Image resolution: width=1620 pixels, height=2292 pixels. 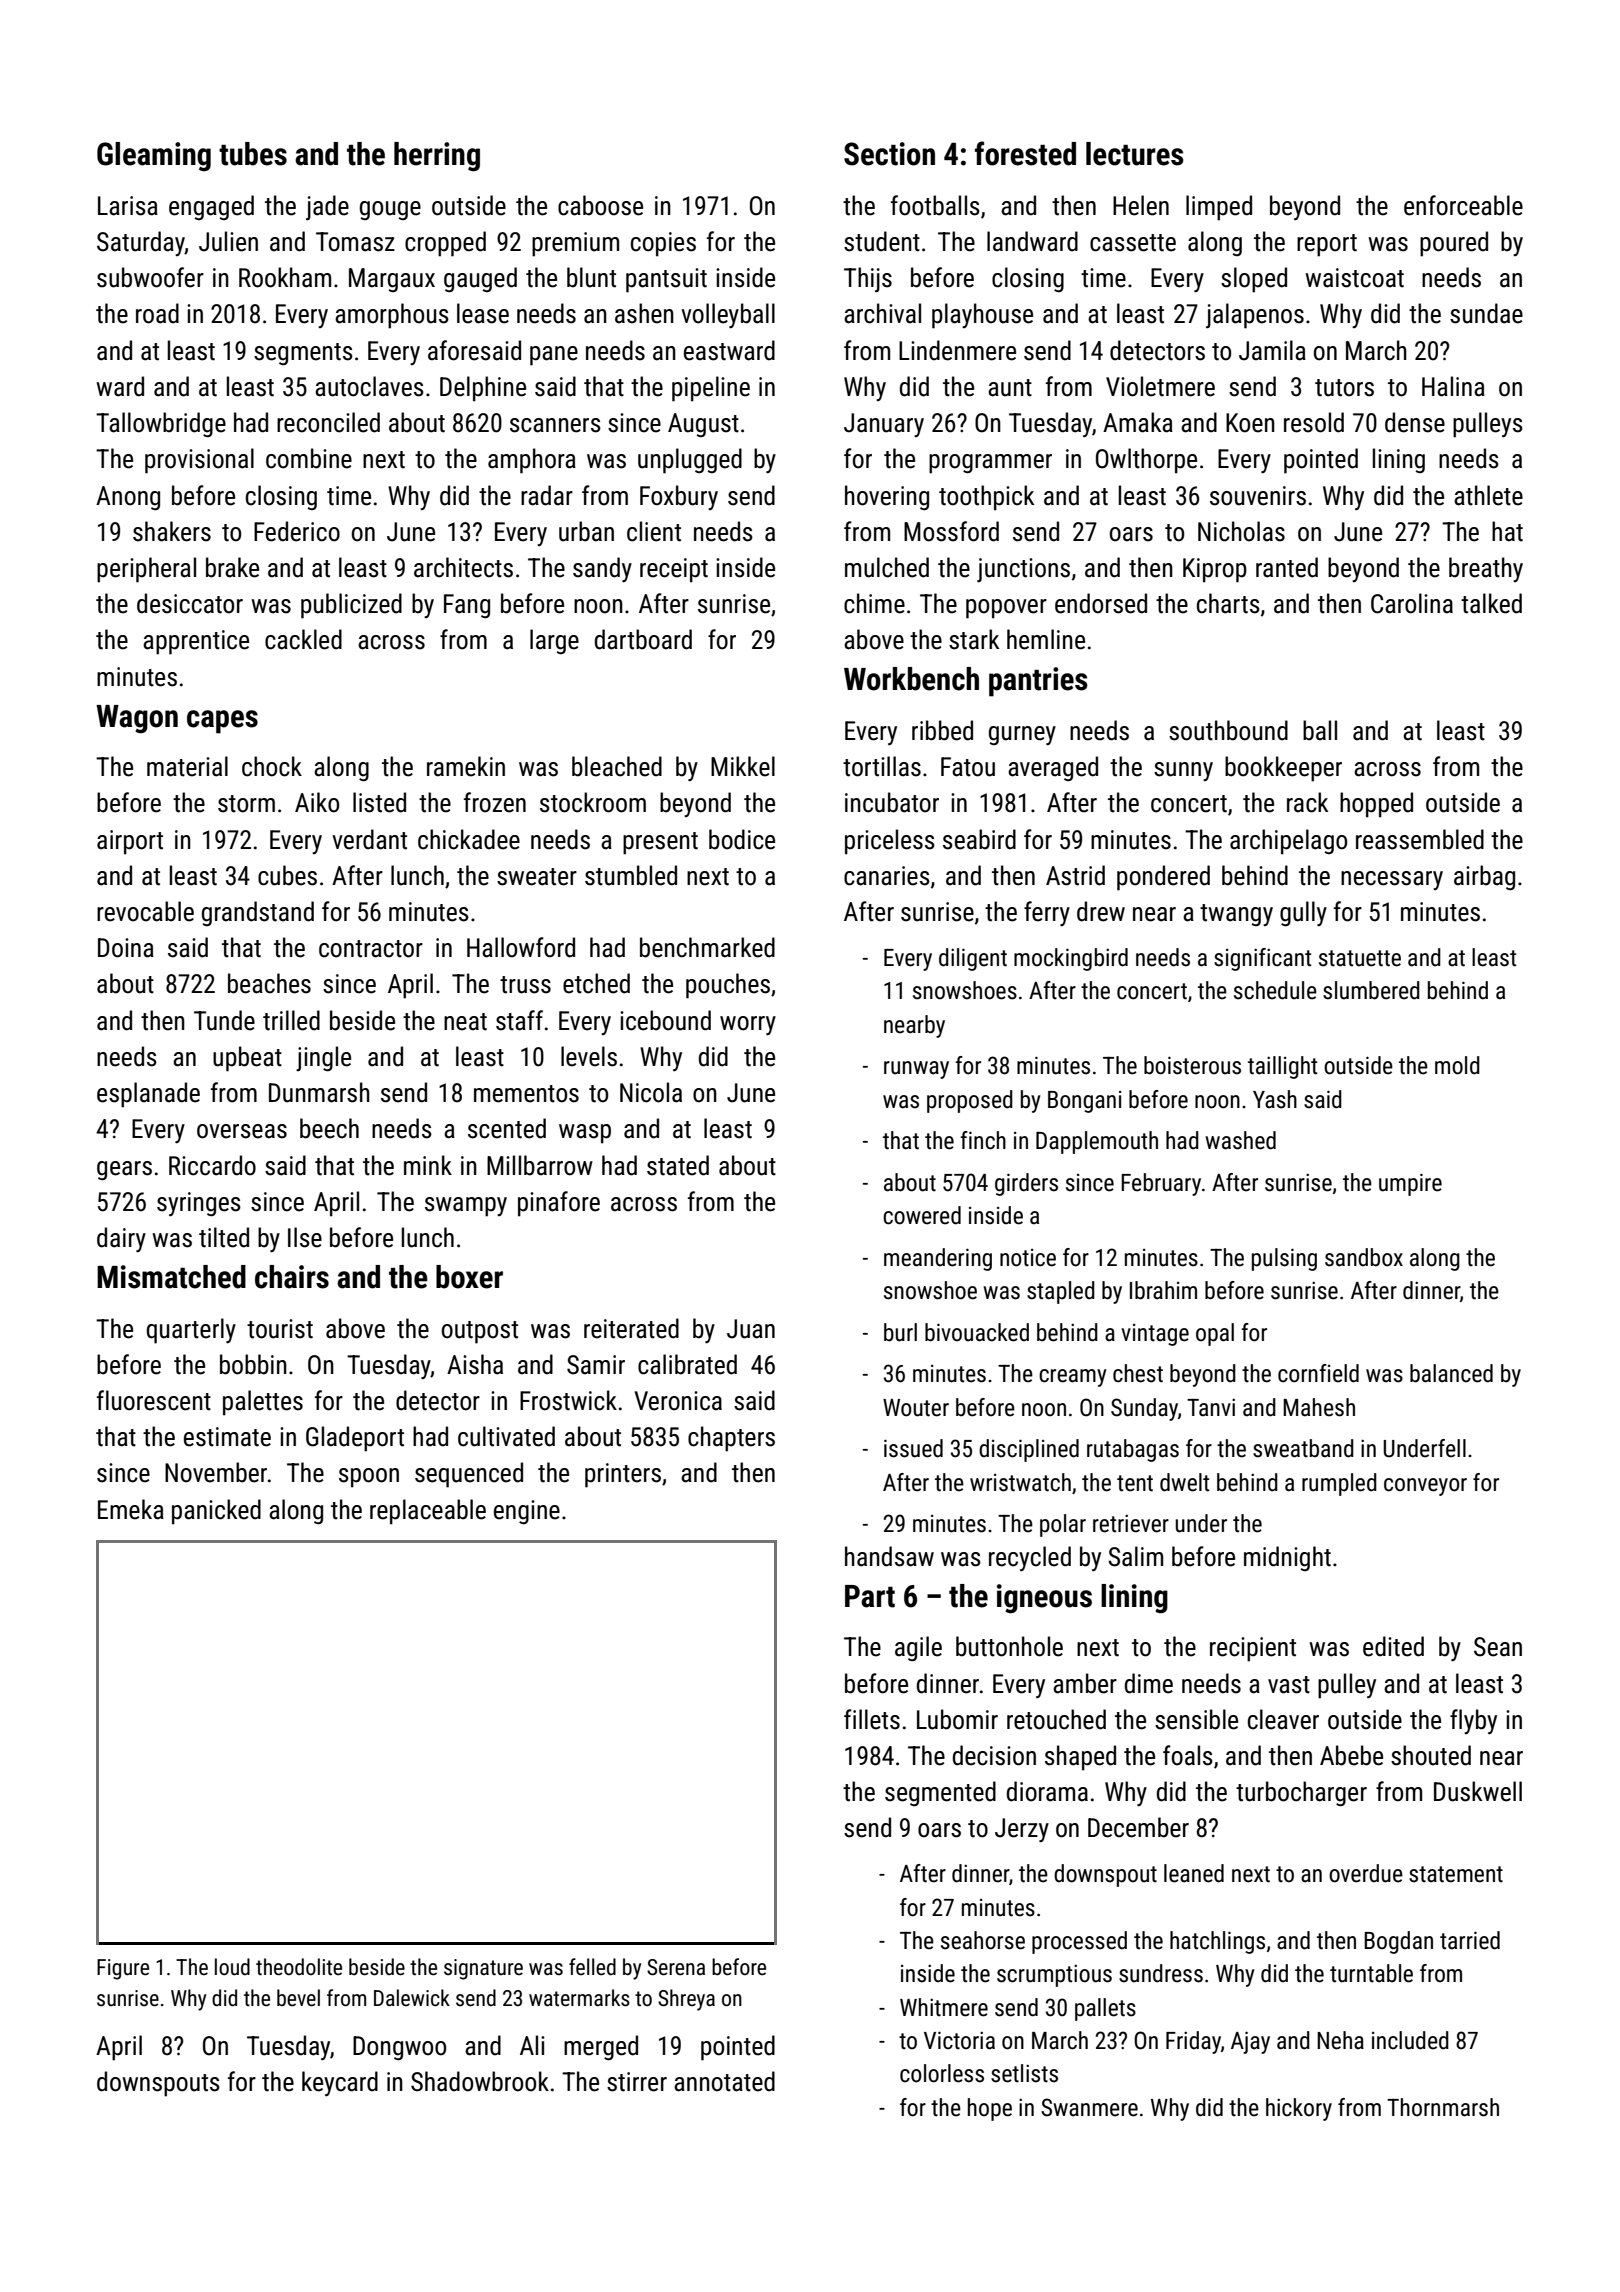 What do you see at coordinates (1135, 154) in the image?
I see `lectures` at bounding box center [1135, 154].
